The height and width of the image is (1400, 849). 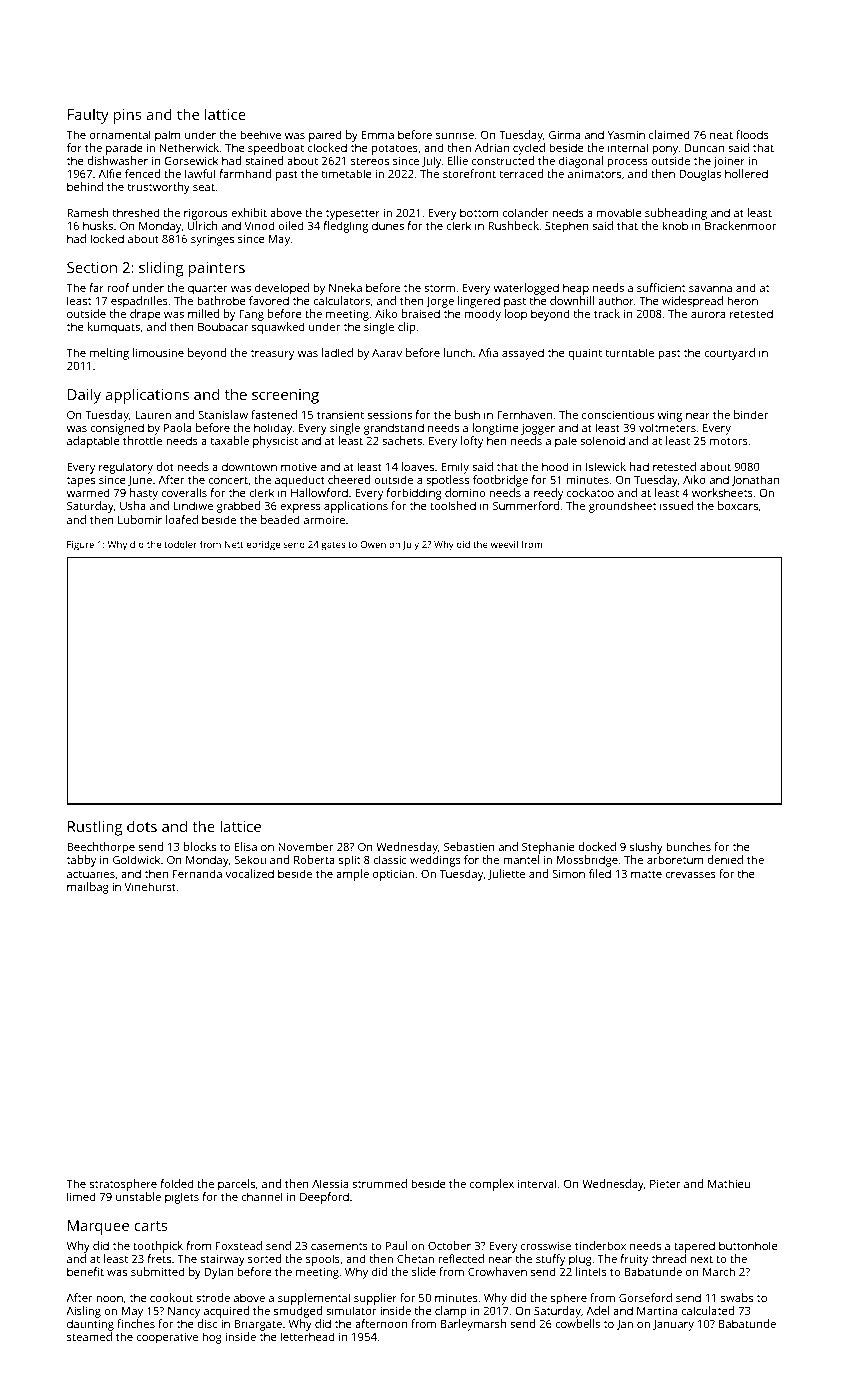 I want to click on crosswise, so click(x=546, y=1245).
